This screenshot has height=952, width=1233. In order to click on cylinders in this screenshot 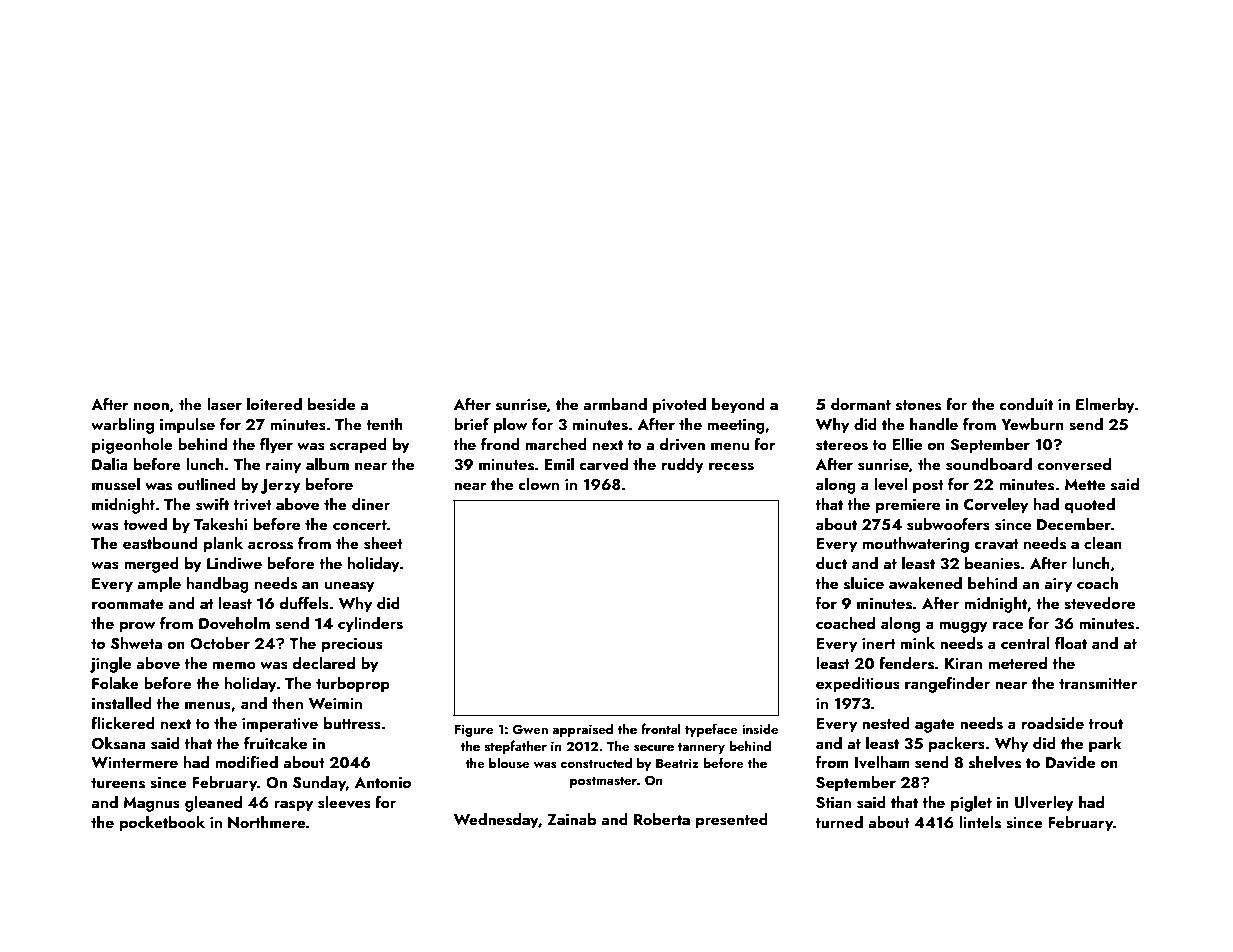, I will do `click(370, 625)`.
